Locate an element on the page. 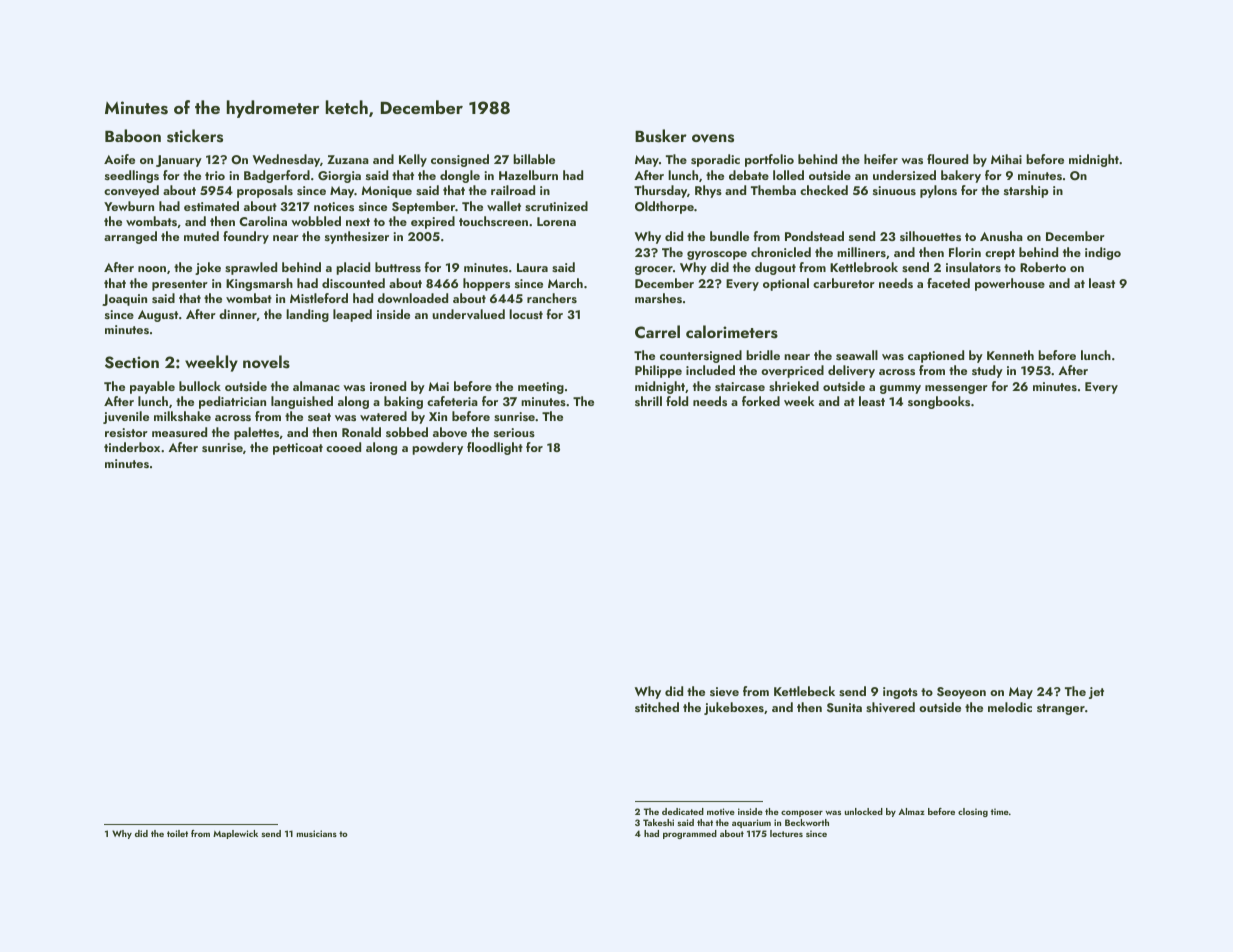 Image resolution: width=1233 pixels, height=952 pixels. sprawled is located at coordinates (251, 268).
